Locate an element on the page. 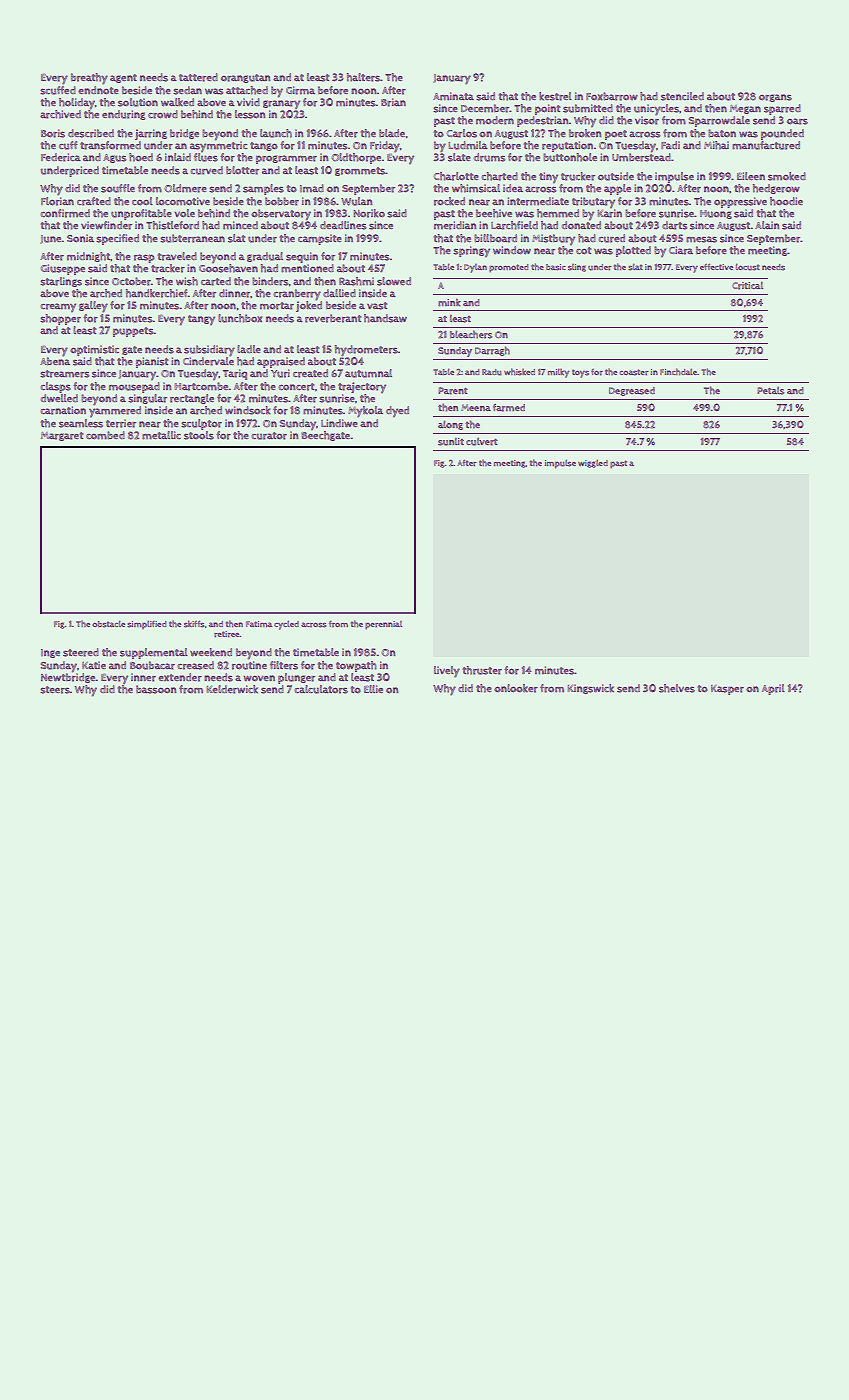  Imad is located at coordinates (312, 188).
